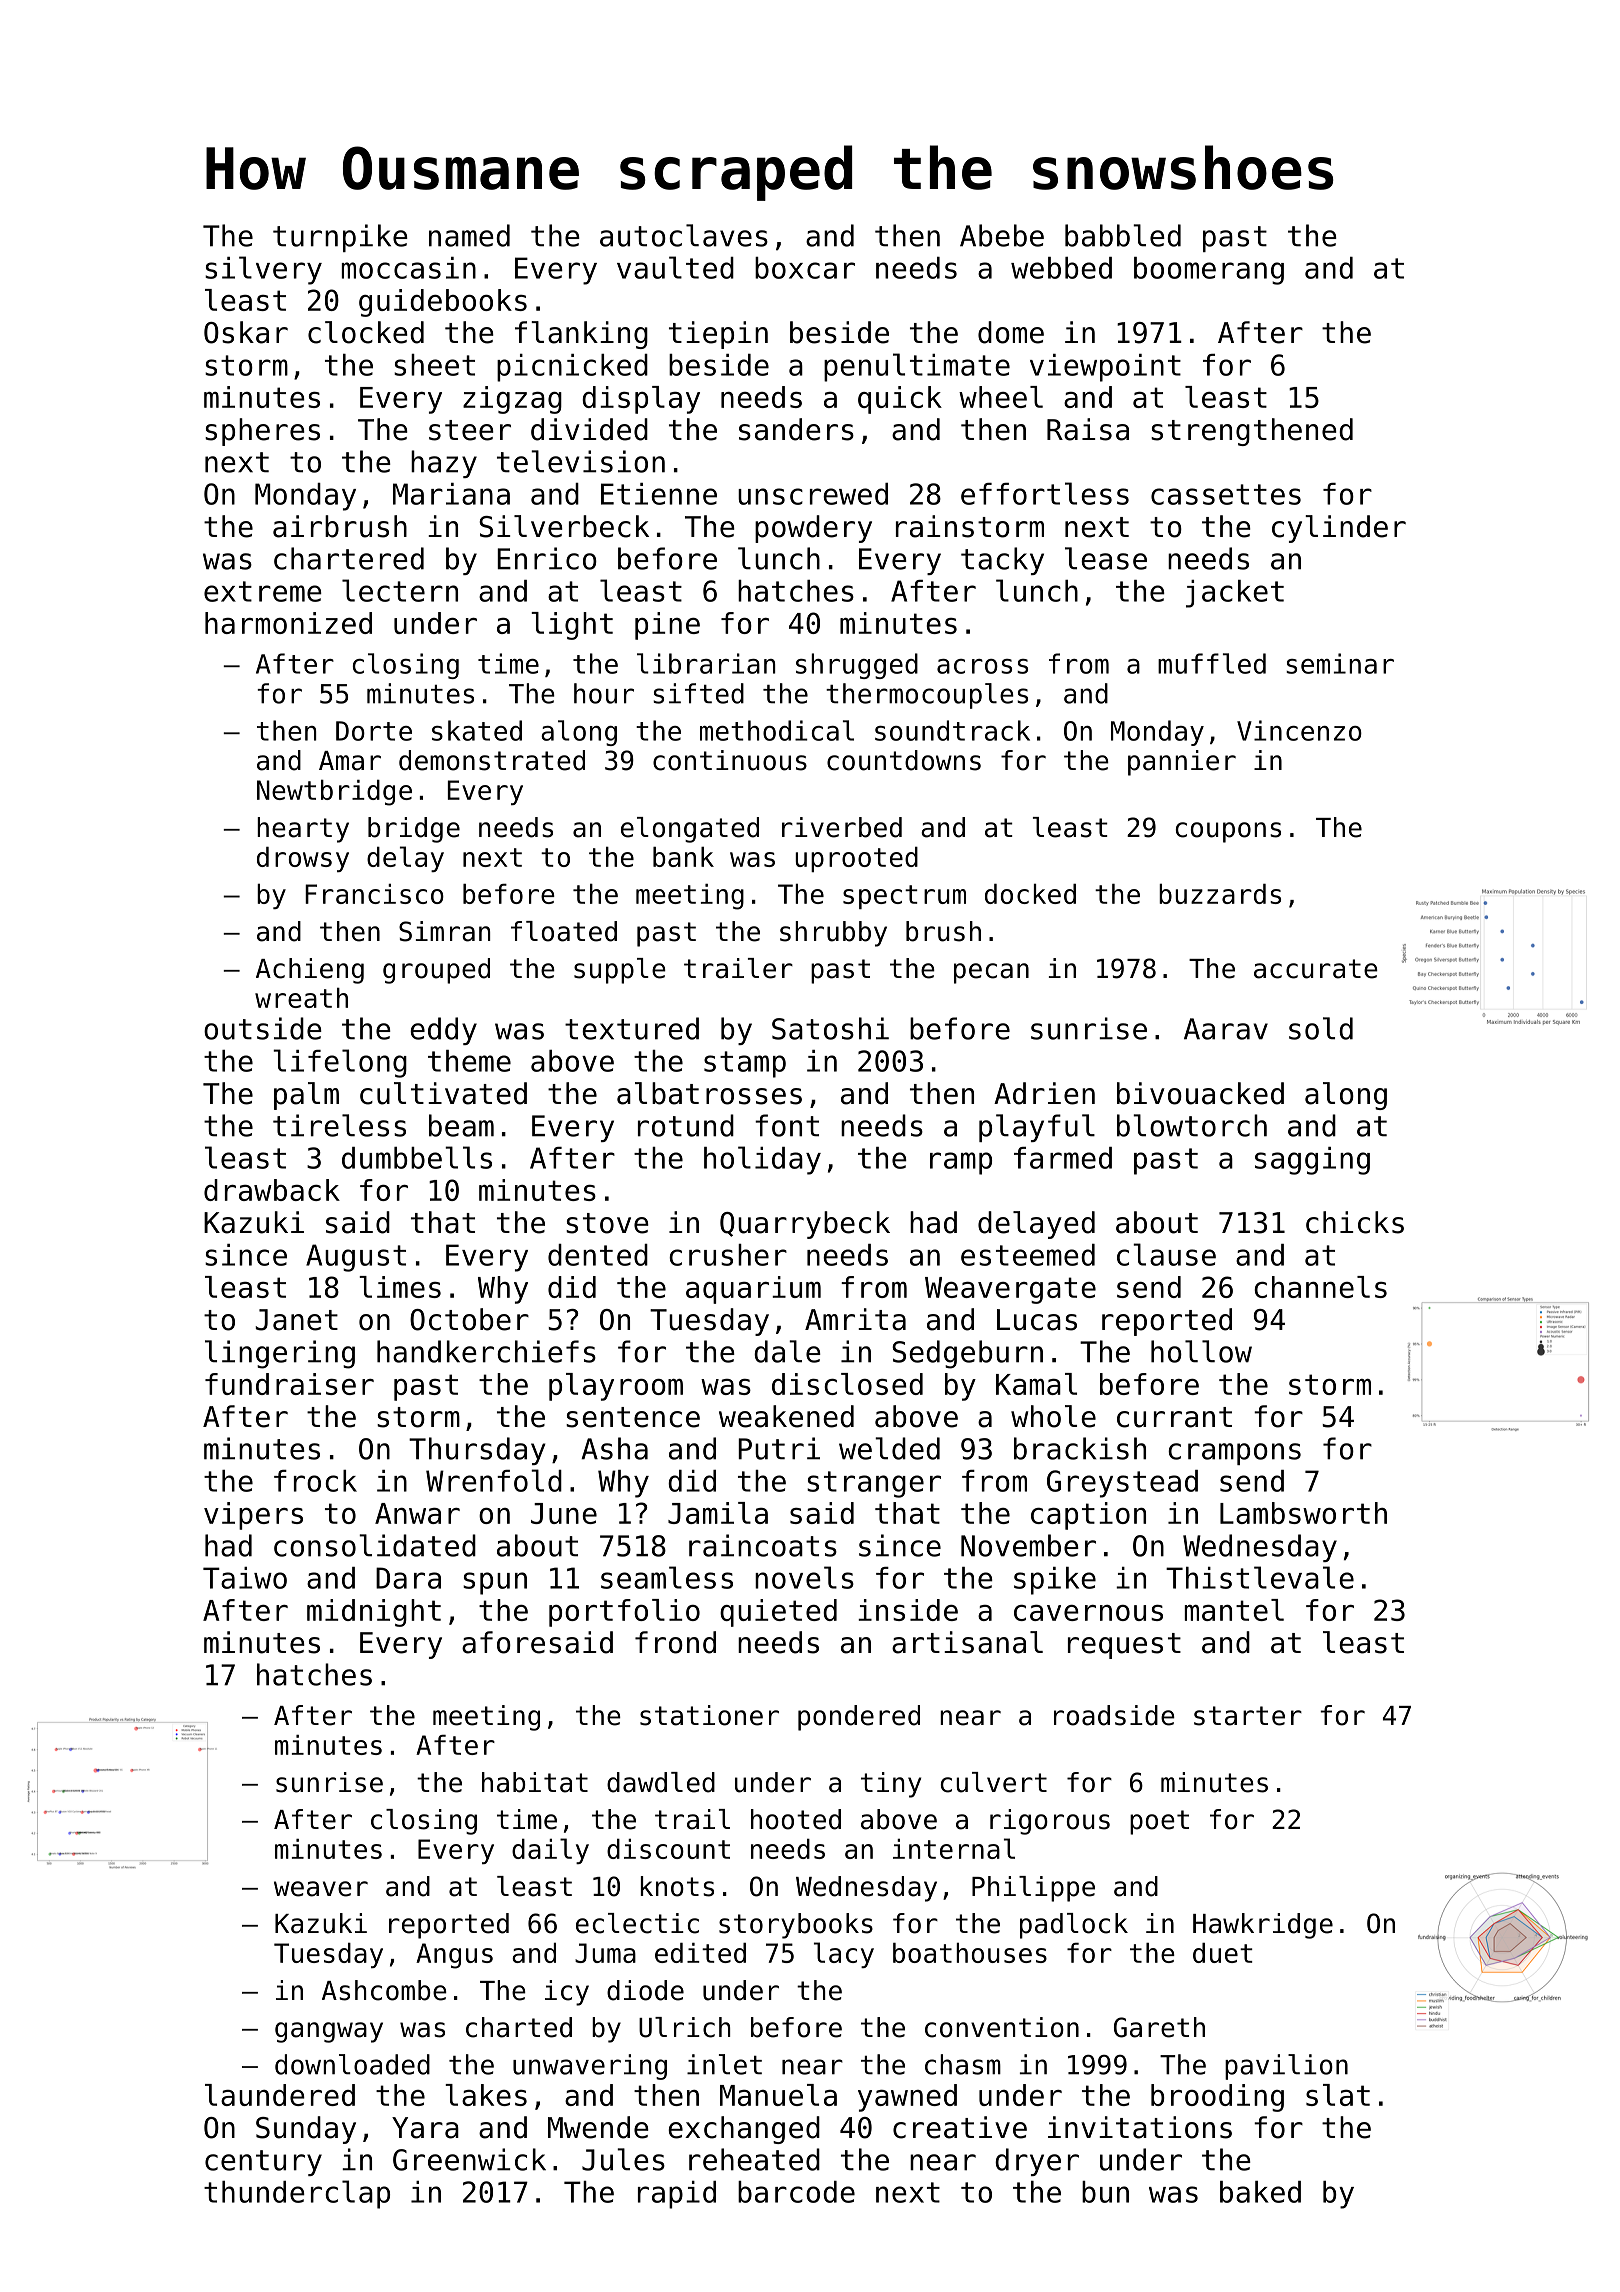  Describe the element at coordinates (417, 1157) in the document. I see `dumbbells` at that location.
